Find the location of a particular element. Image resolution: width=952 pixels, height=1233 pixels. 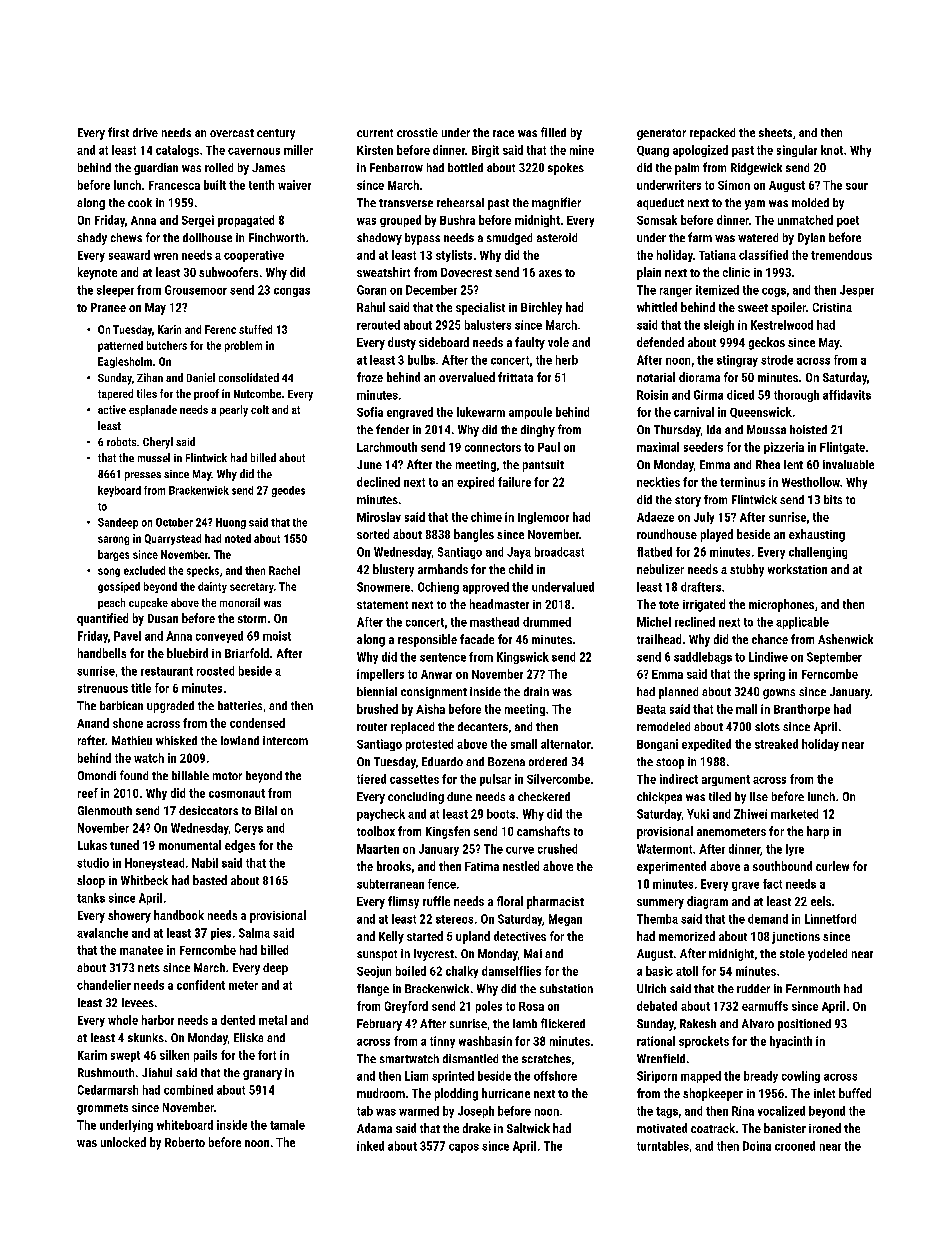

Branthorpe is located at coordinates (802, 710).
